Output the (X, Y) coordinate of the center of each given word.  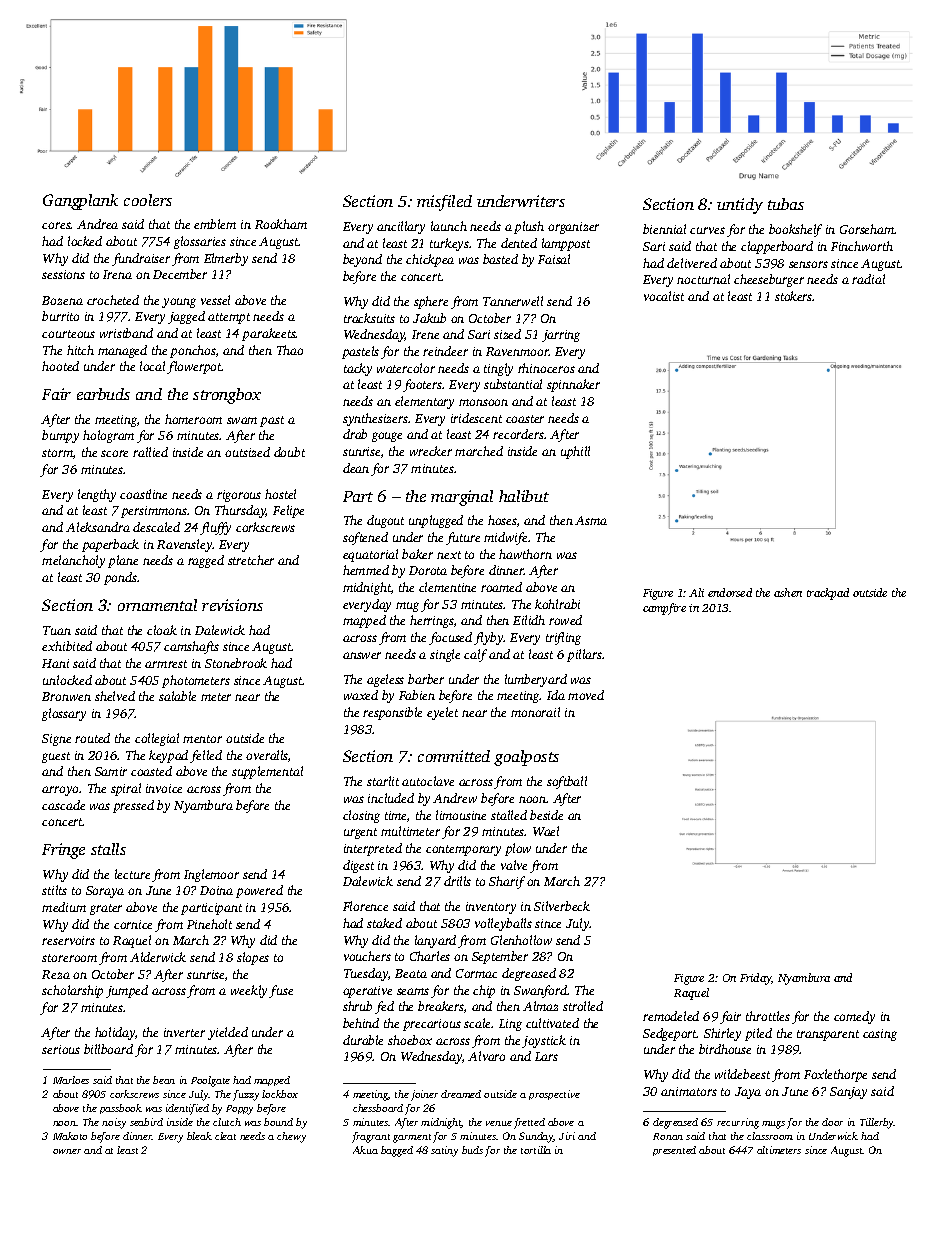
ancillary (401, 227)
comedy (854, 1017)
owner (67, 1151)
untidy (740, 206)
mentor (202, 739)
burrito (60, 316)
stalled (509, 815)
